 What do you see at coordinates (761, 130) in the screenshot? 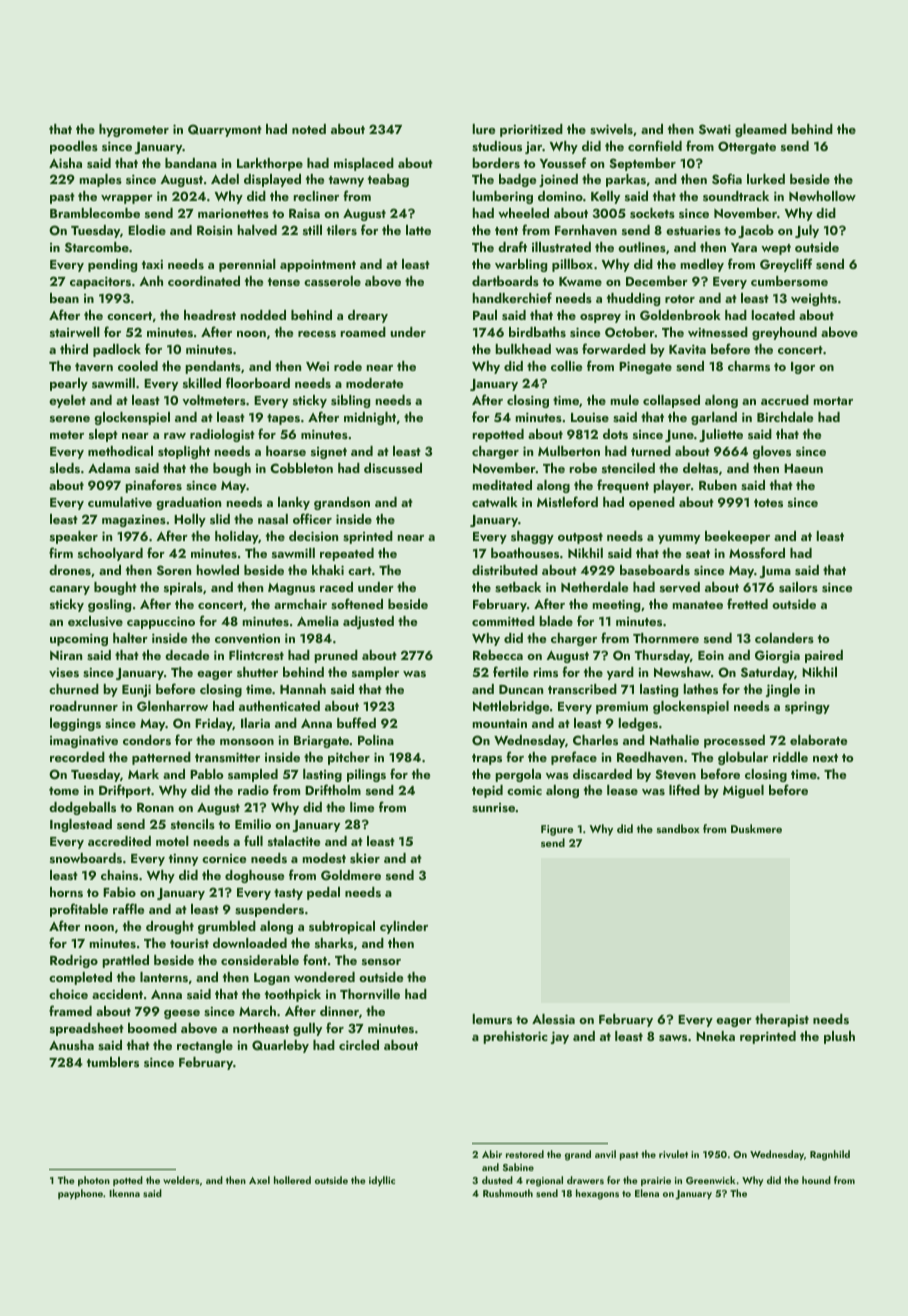
I see `gleamed` at bounding box center [761, 130].
